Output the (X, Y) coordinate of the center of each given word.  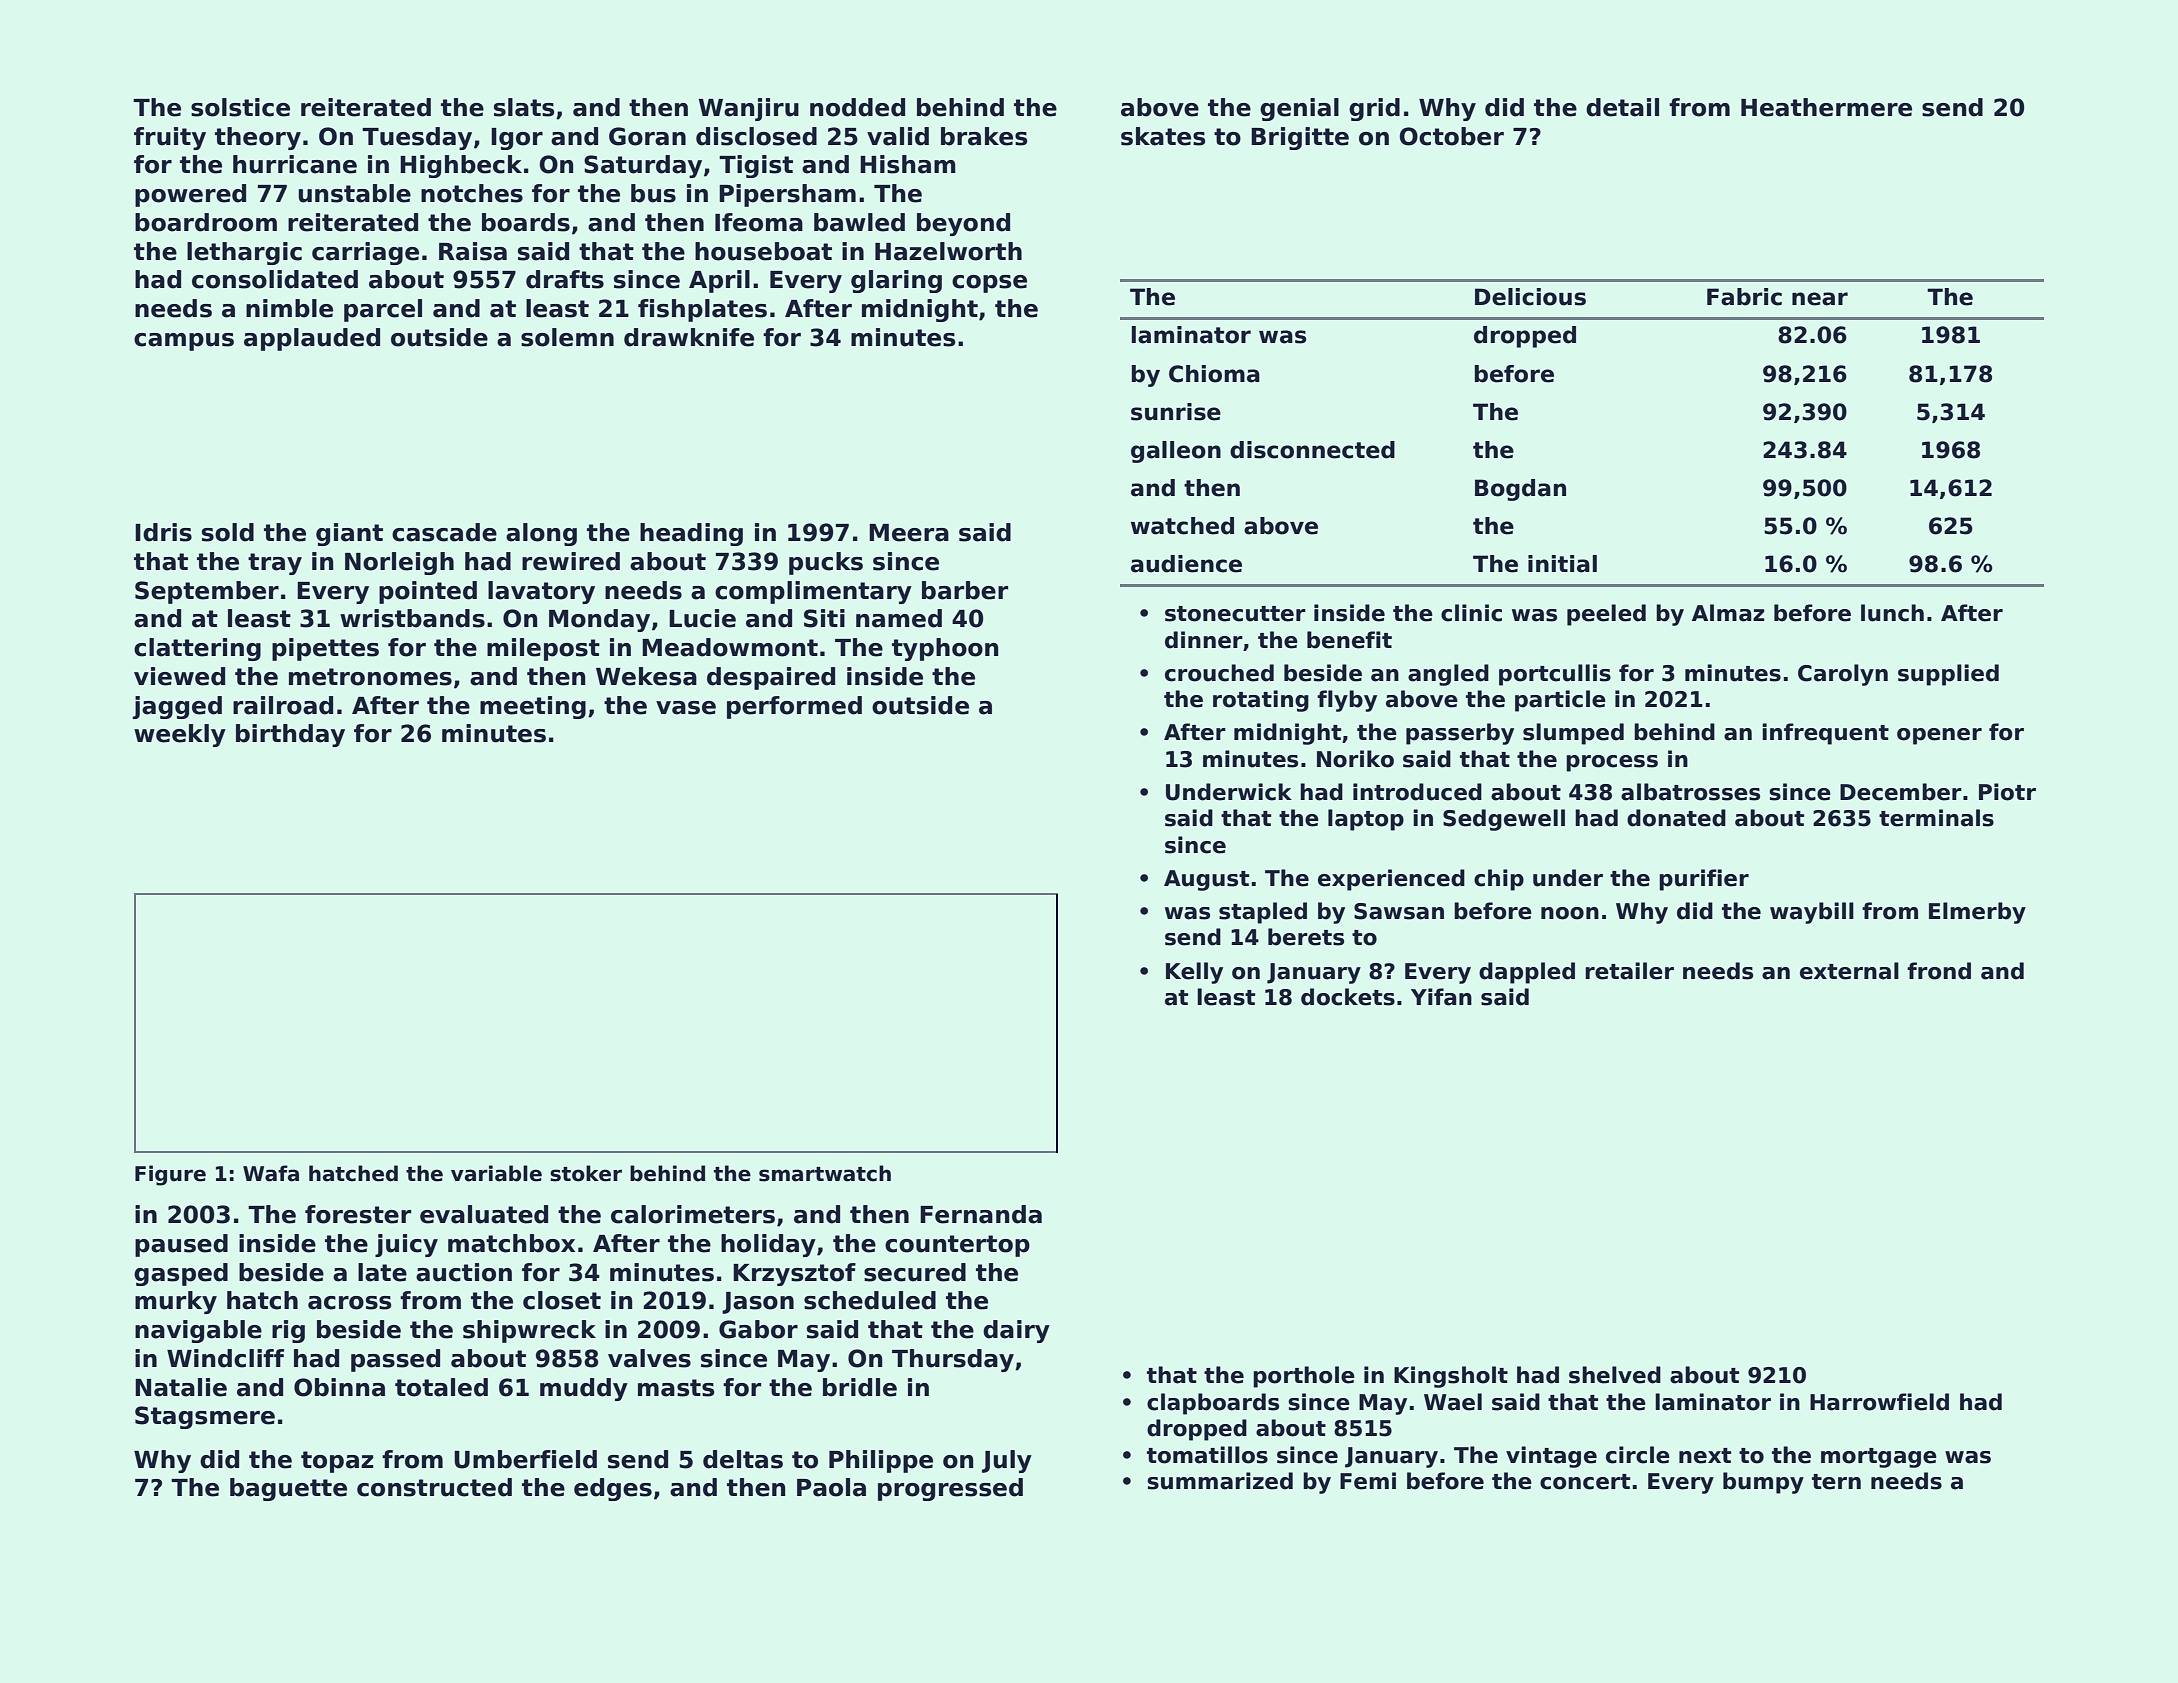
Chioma (1214, 374)
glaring (896, 281)
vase (686, 708)
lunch (1892, 613)
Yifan (1441, 997)
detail (1622, 107)
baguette (288, 1489)
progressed (950, 1489)
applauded (312, 339)
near (1820, 299)
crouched (1219, 673)
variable (496, 1173)
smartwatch (825, 1173)
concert (1585, 1482)
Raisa (473, 251)
